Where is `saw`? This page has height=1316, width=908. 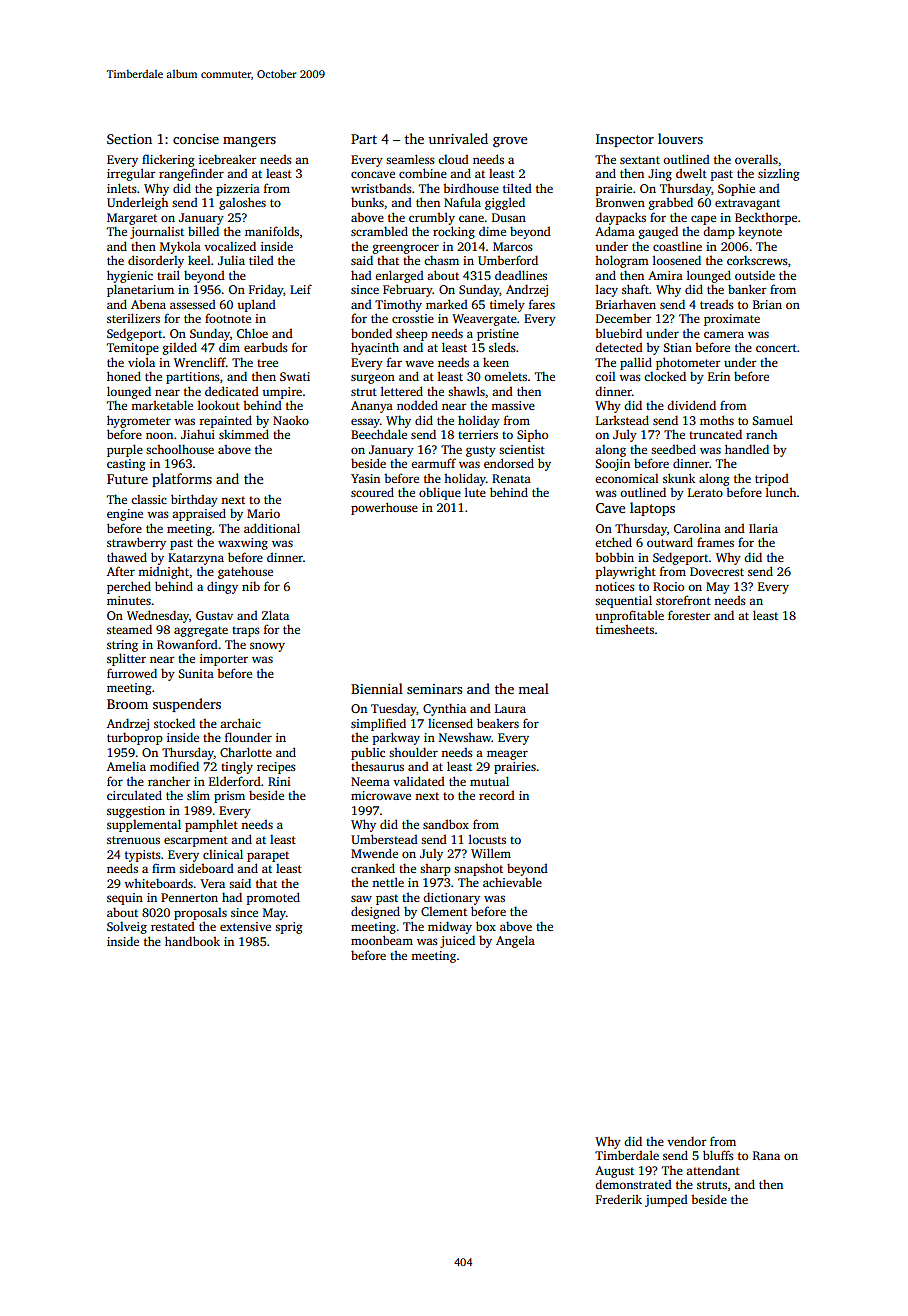
saw is located at coordinates (361, 898).
